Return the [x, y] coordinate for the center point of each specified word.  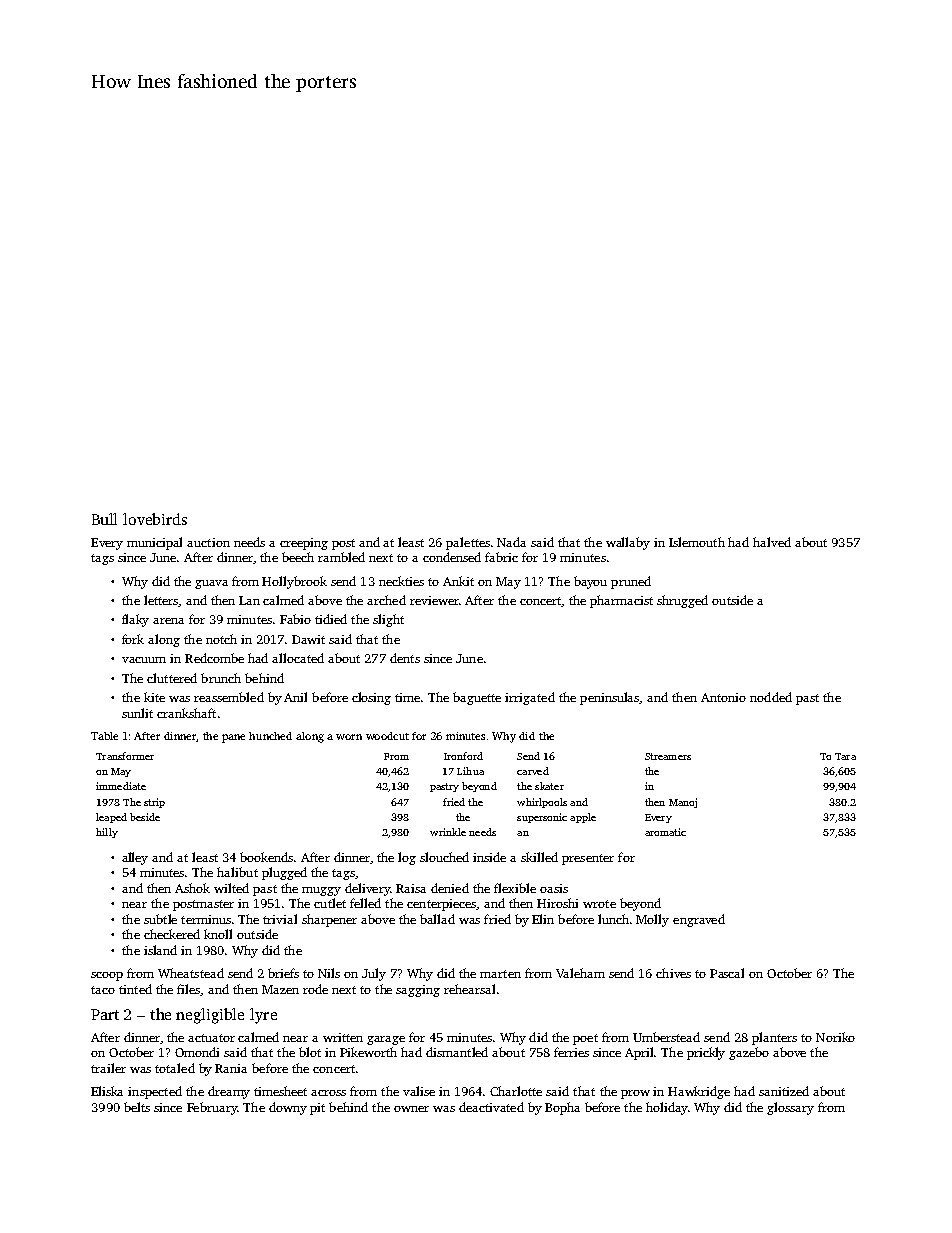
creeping [304, 544]
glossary [790, 1108]
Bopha [562, 1108]
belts [137, 1107]
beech [298, 557]
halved [772, 542]
